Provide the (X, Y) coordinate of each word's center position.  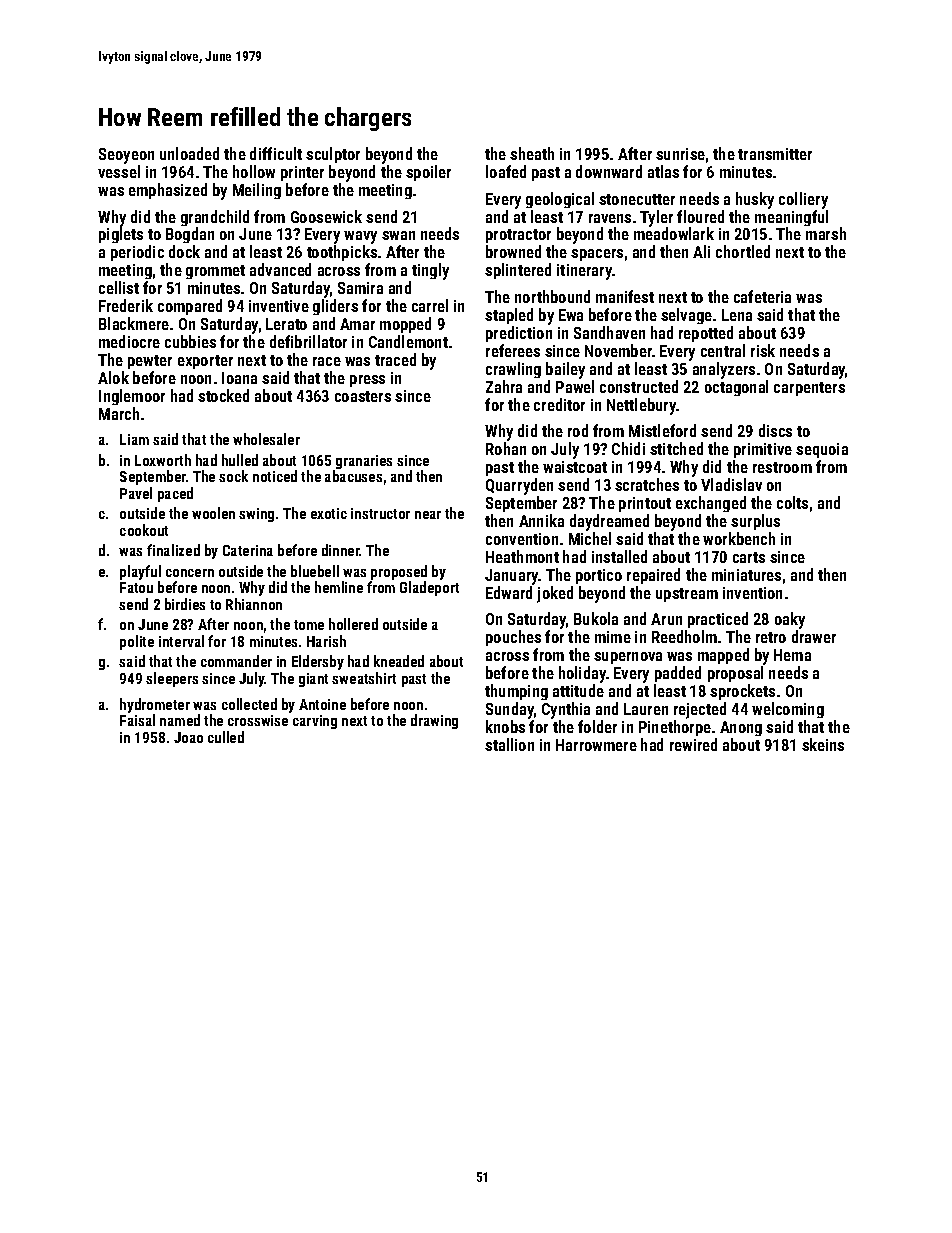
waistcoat (575, 467)
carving (315, 722)
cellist (119, 287)
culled (226, 737)
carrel (430, 305)
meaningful (791, 218)
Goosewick (326, 216)
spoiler (428, 173)
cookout (144, 530)
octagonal (736, 388)
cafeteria (762, 296)
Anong (741, 728)
